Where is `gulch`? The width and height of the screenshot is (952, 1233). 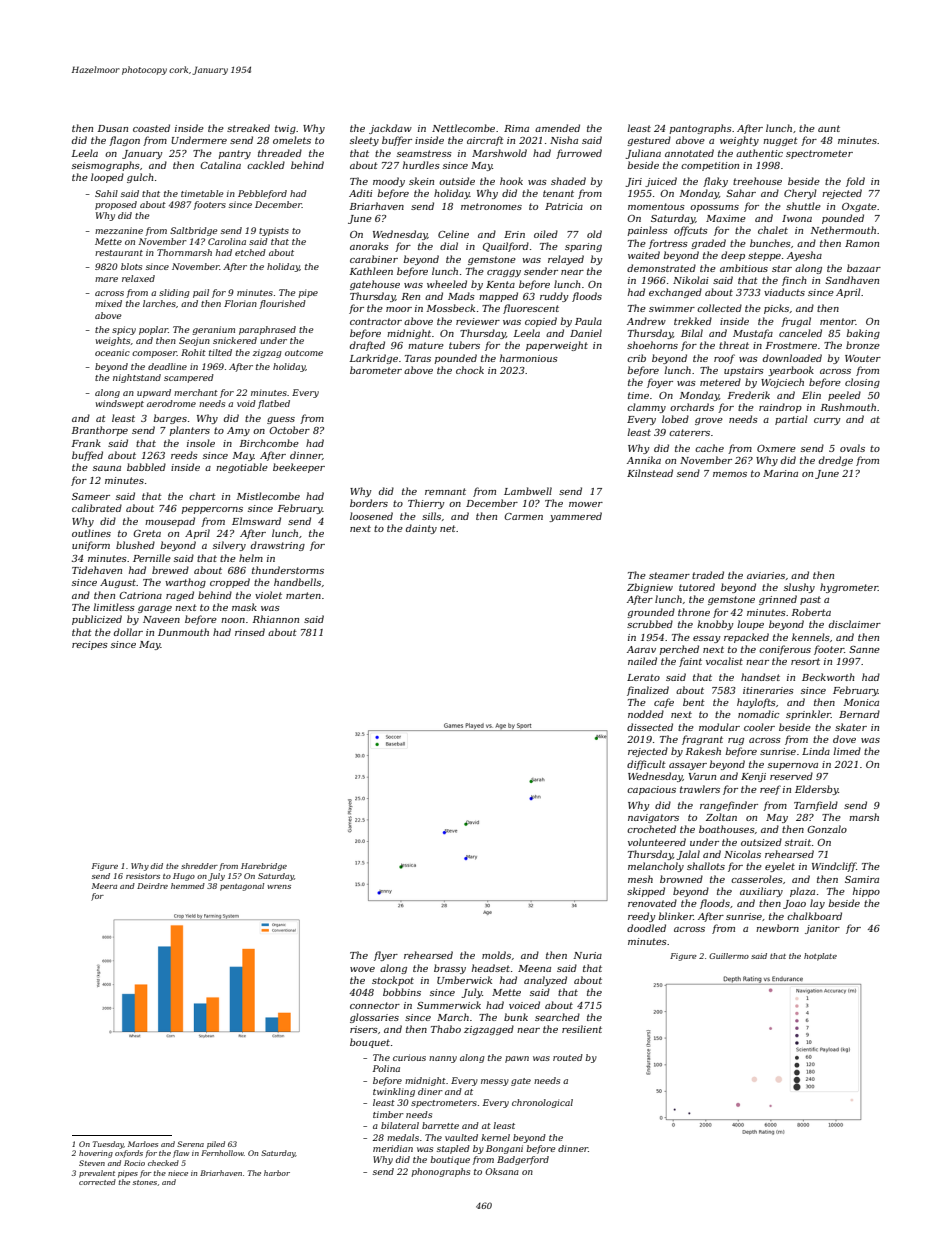 gulch is located at coordinates (140, 178).
